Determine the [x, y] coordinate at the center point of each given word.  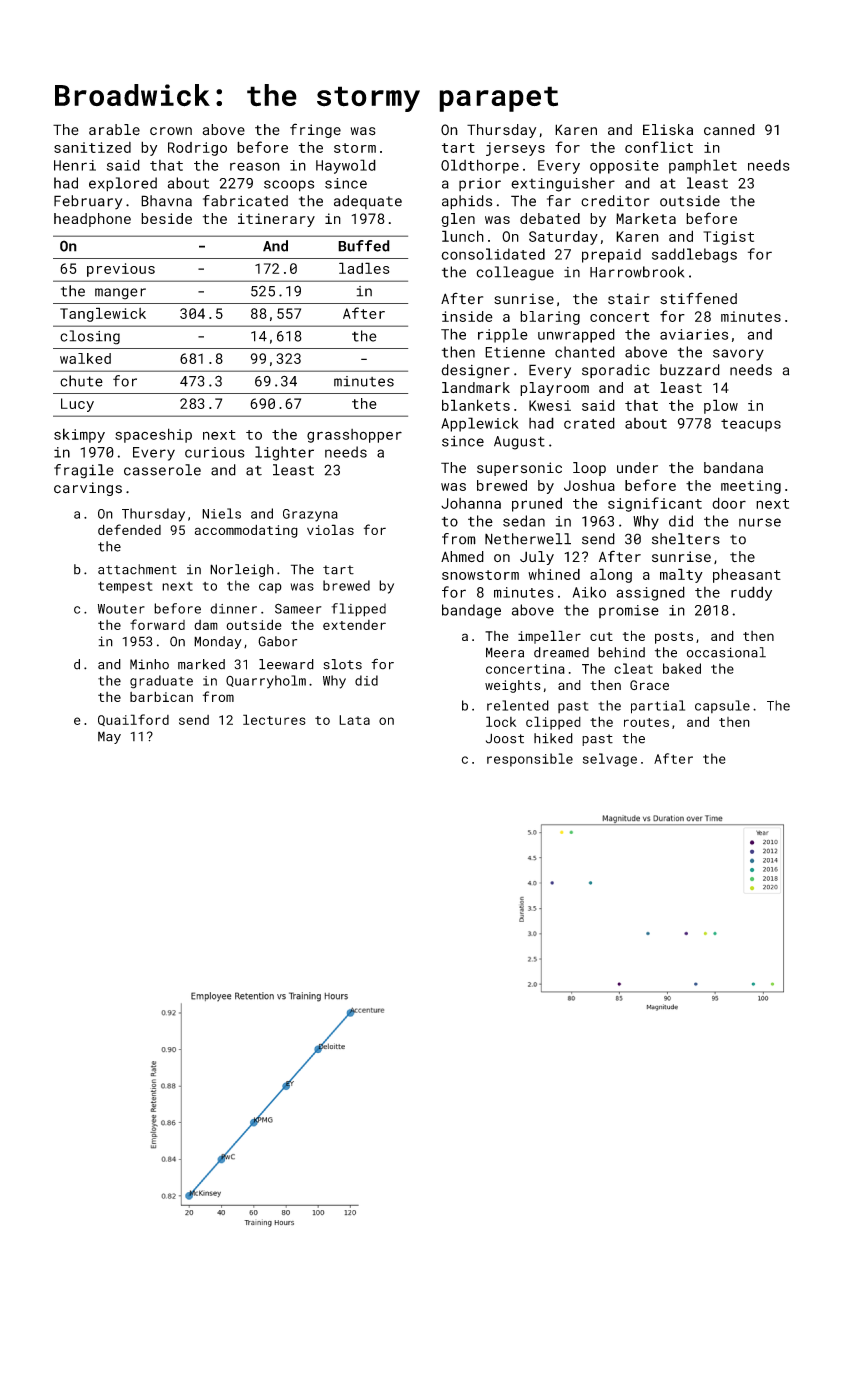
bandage [471, 611]
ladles [364, 268]
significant [655, 504]
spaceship [153, 435]
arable [114, 130]
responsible [530, 760]
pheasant [747, 575]
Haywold [346, 166]
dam [206, 625]
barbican [161, 696]
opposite [624, 167]
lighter [284, 453]
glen [458, 220]
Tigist [728, 238]
